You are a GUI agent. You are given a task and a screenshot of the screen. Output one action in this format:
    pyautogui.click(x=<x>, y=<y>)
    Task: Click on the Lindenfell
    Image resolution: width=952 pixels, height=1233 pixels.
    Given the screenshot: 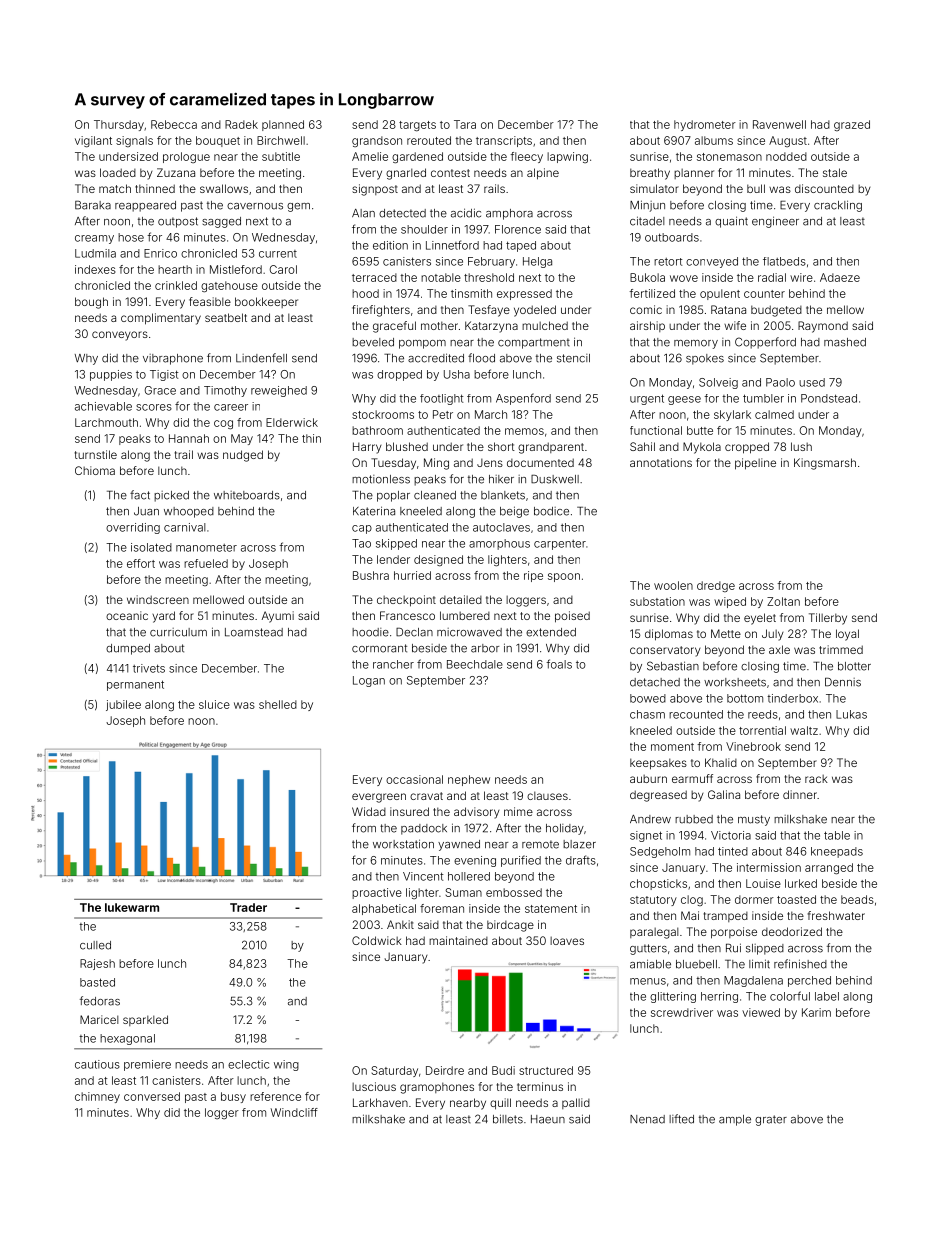 What is the action you would take?
    pyautogui.click(x=261, y=358)
